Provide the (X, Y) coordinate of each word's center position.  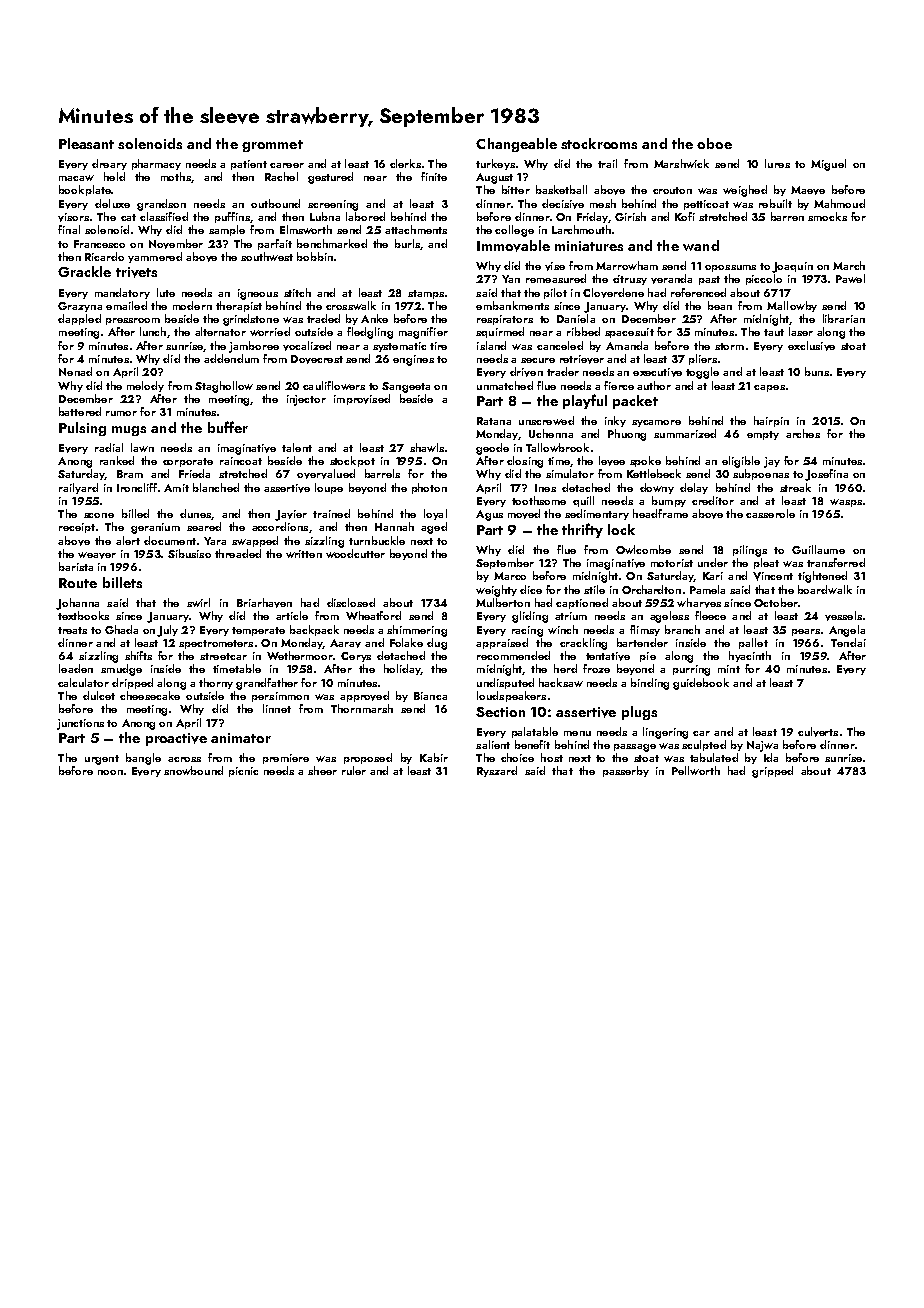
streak (795, 487)
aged (434, 528)
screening (333, 205)
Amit (176, 488)
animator (241, 738)
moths (176, 176)
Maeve (808, 190)
